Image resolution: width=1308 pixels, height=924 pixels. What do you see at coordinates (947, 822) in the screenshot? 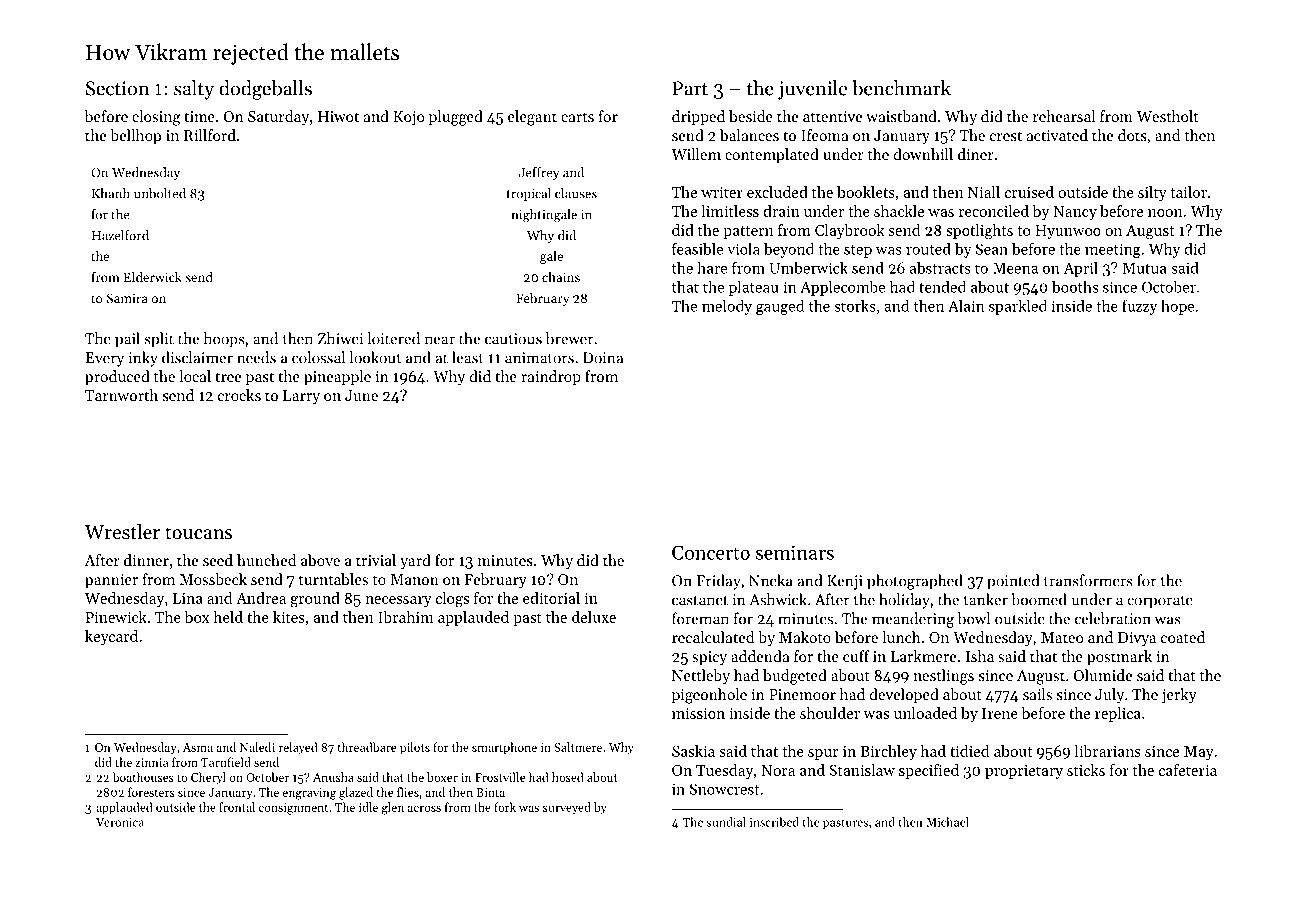
I see `Michael` at bounding box center [947, 822].
